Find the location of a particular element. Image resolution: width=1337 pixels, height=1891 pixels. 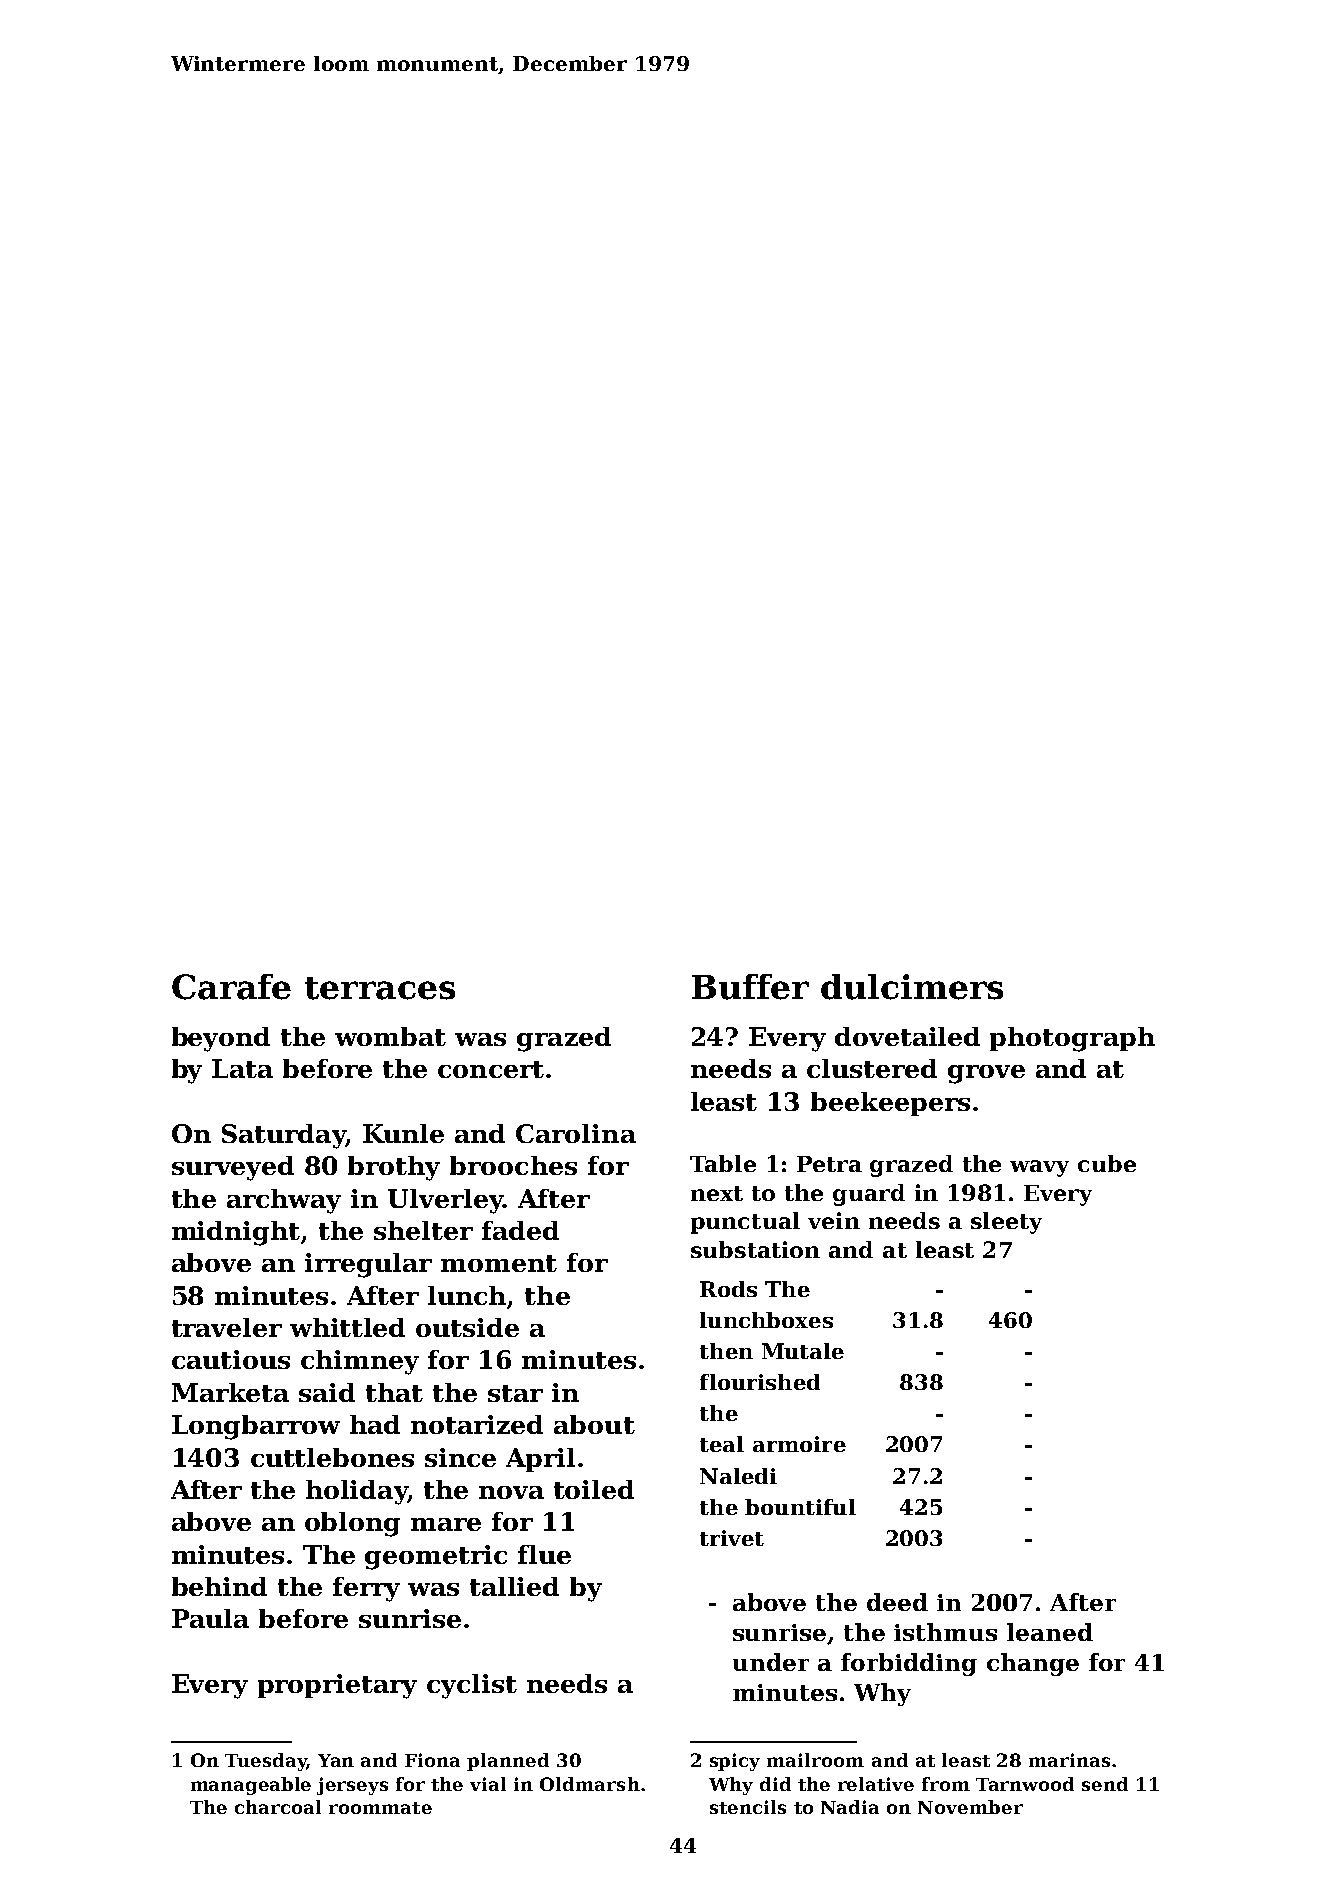

Rods is located at coordinates (728, 1289).
